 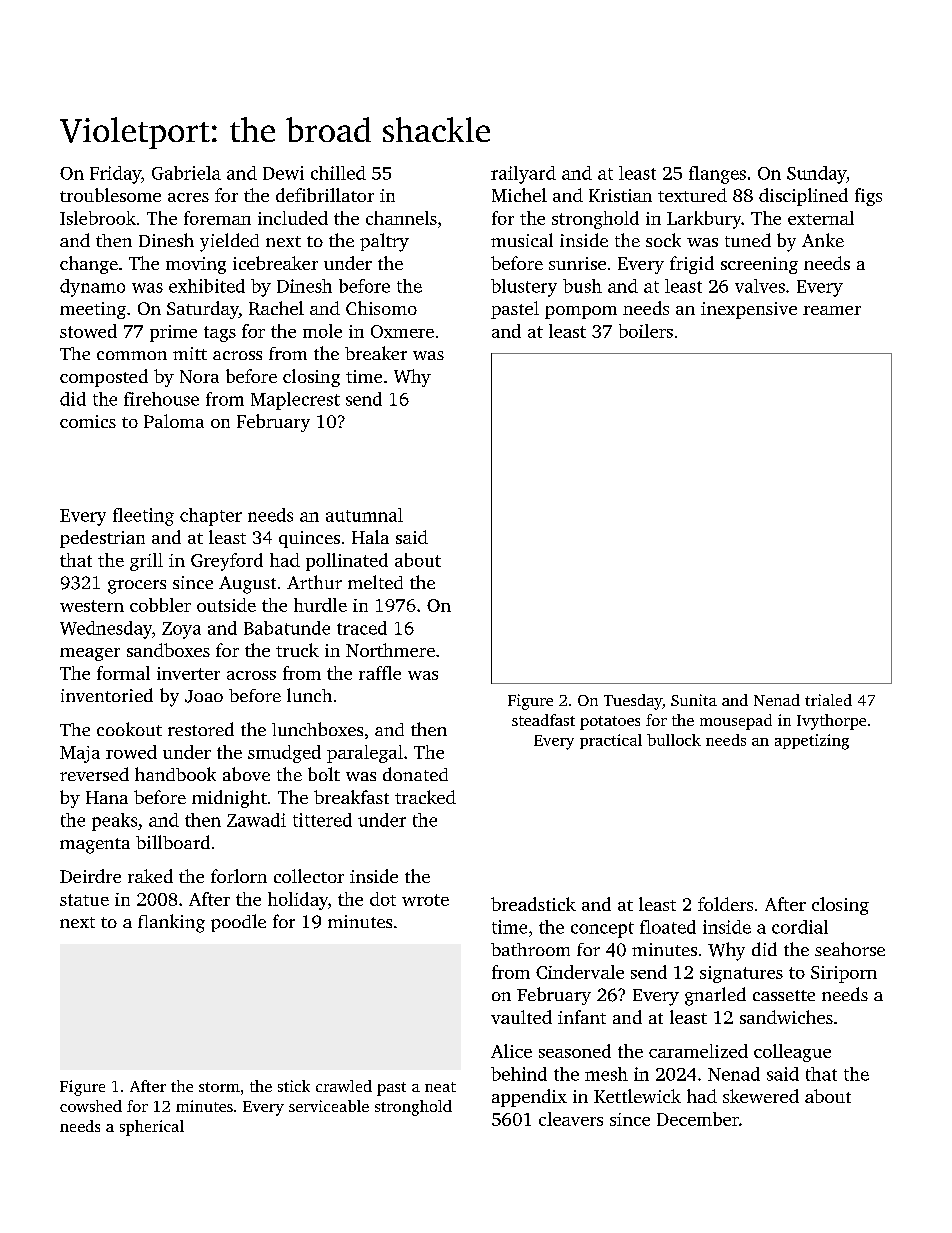 What do you see at coordinates (749, 310) in the screenshot?
I see `inexpensive` at bounding box center [749, 310].
